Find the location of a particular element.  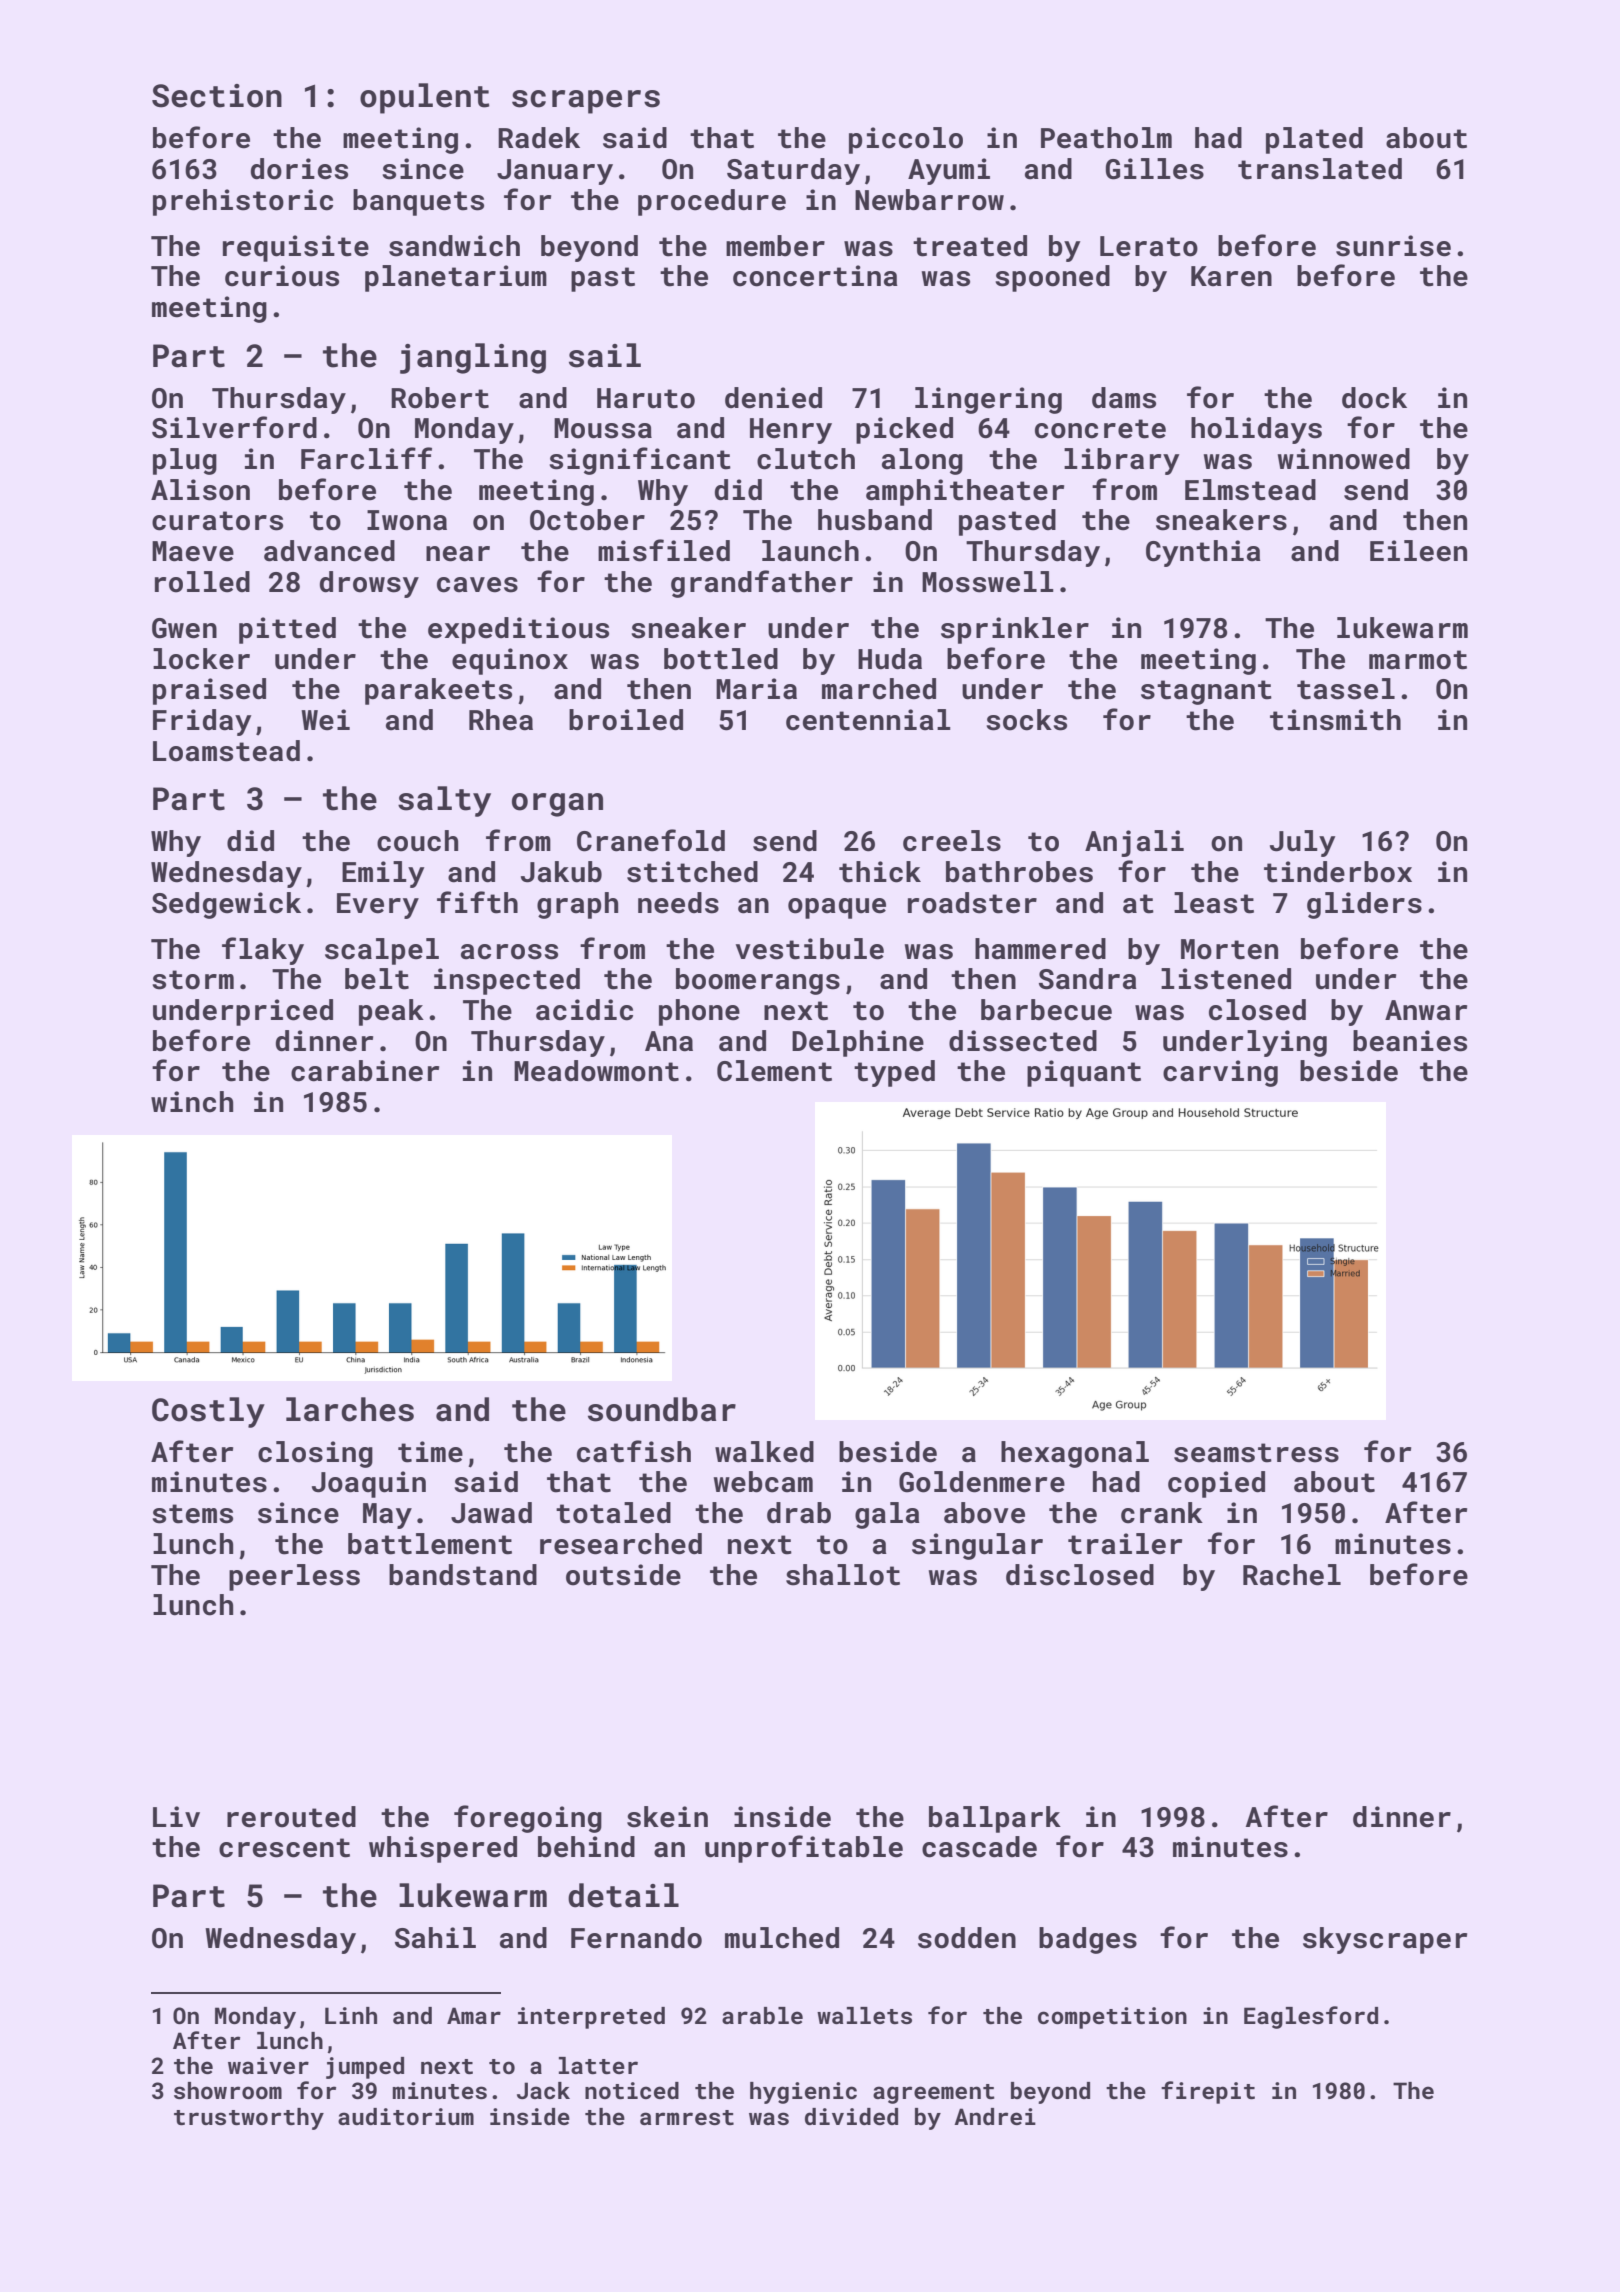

Rachel is located at coordinates (1292, 1575).
